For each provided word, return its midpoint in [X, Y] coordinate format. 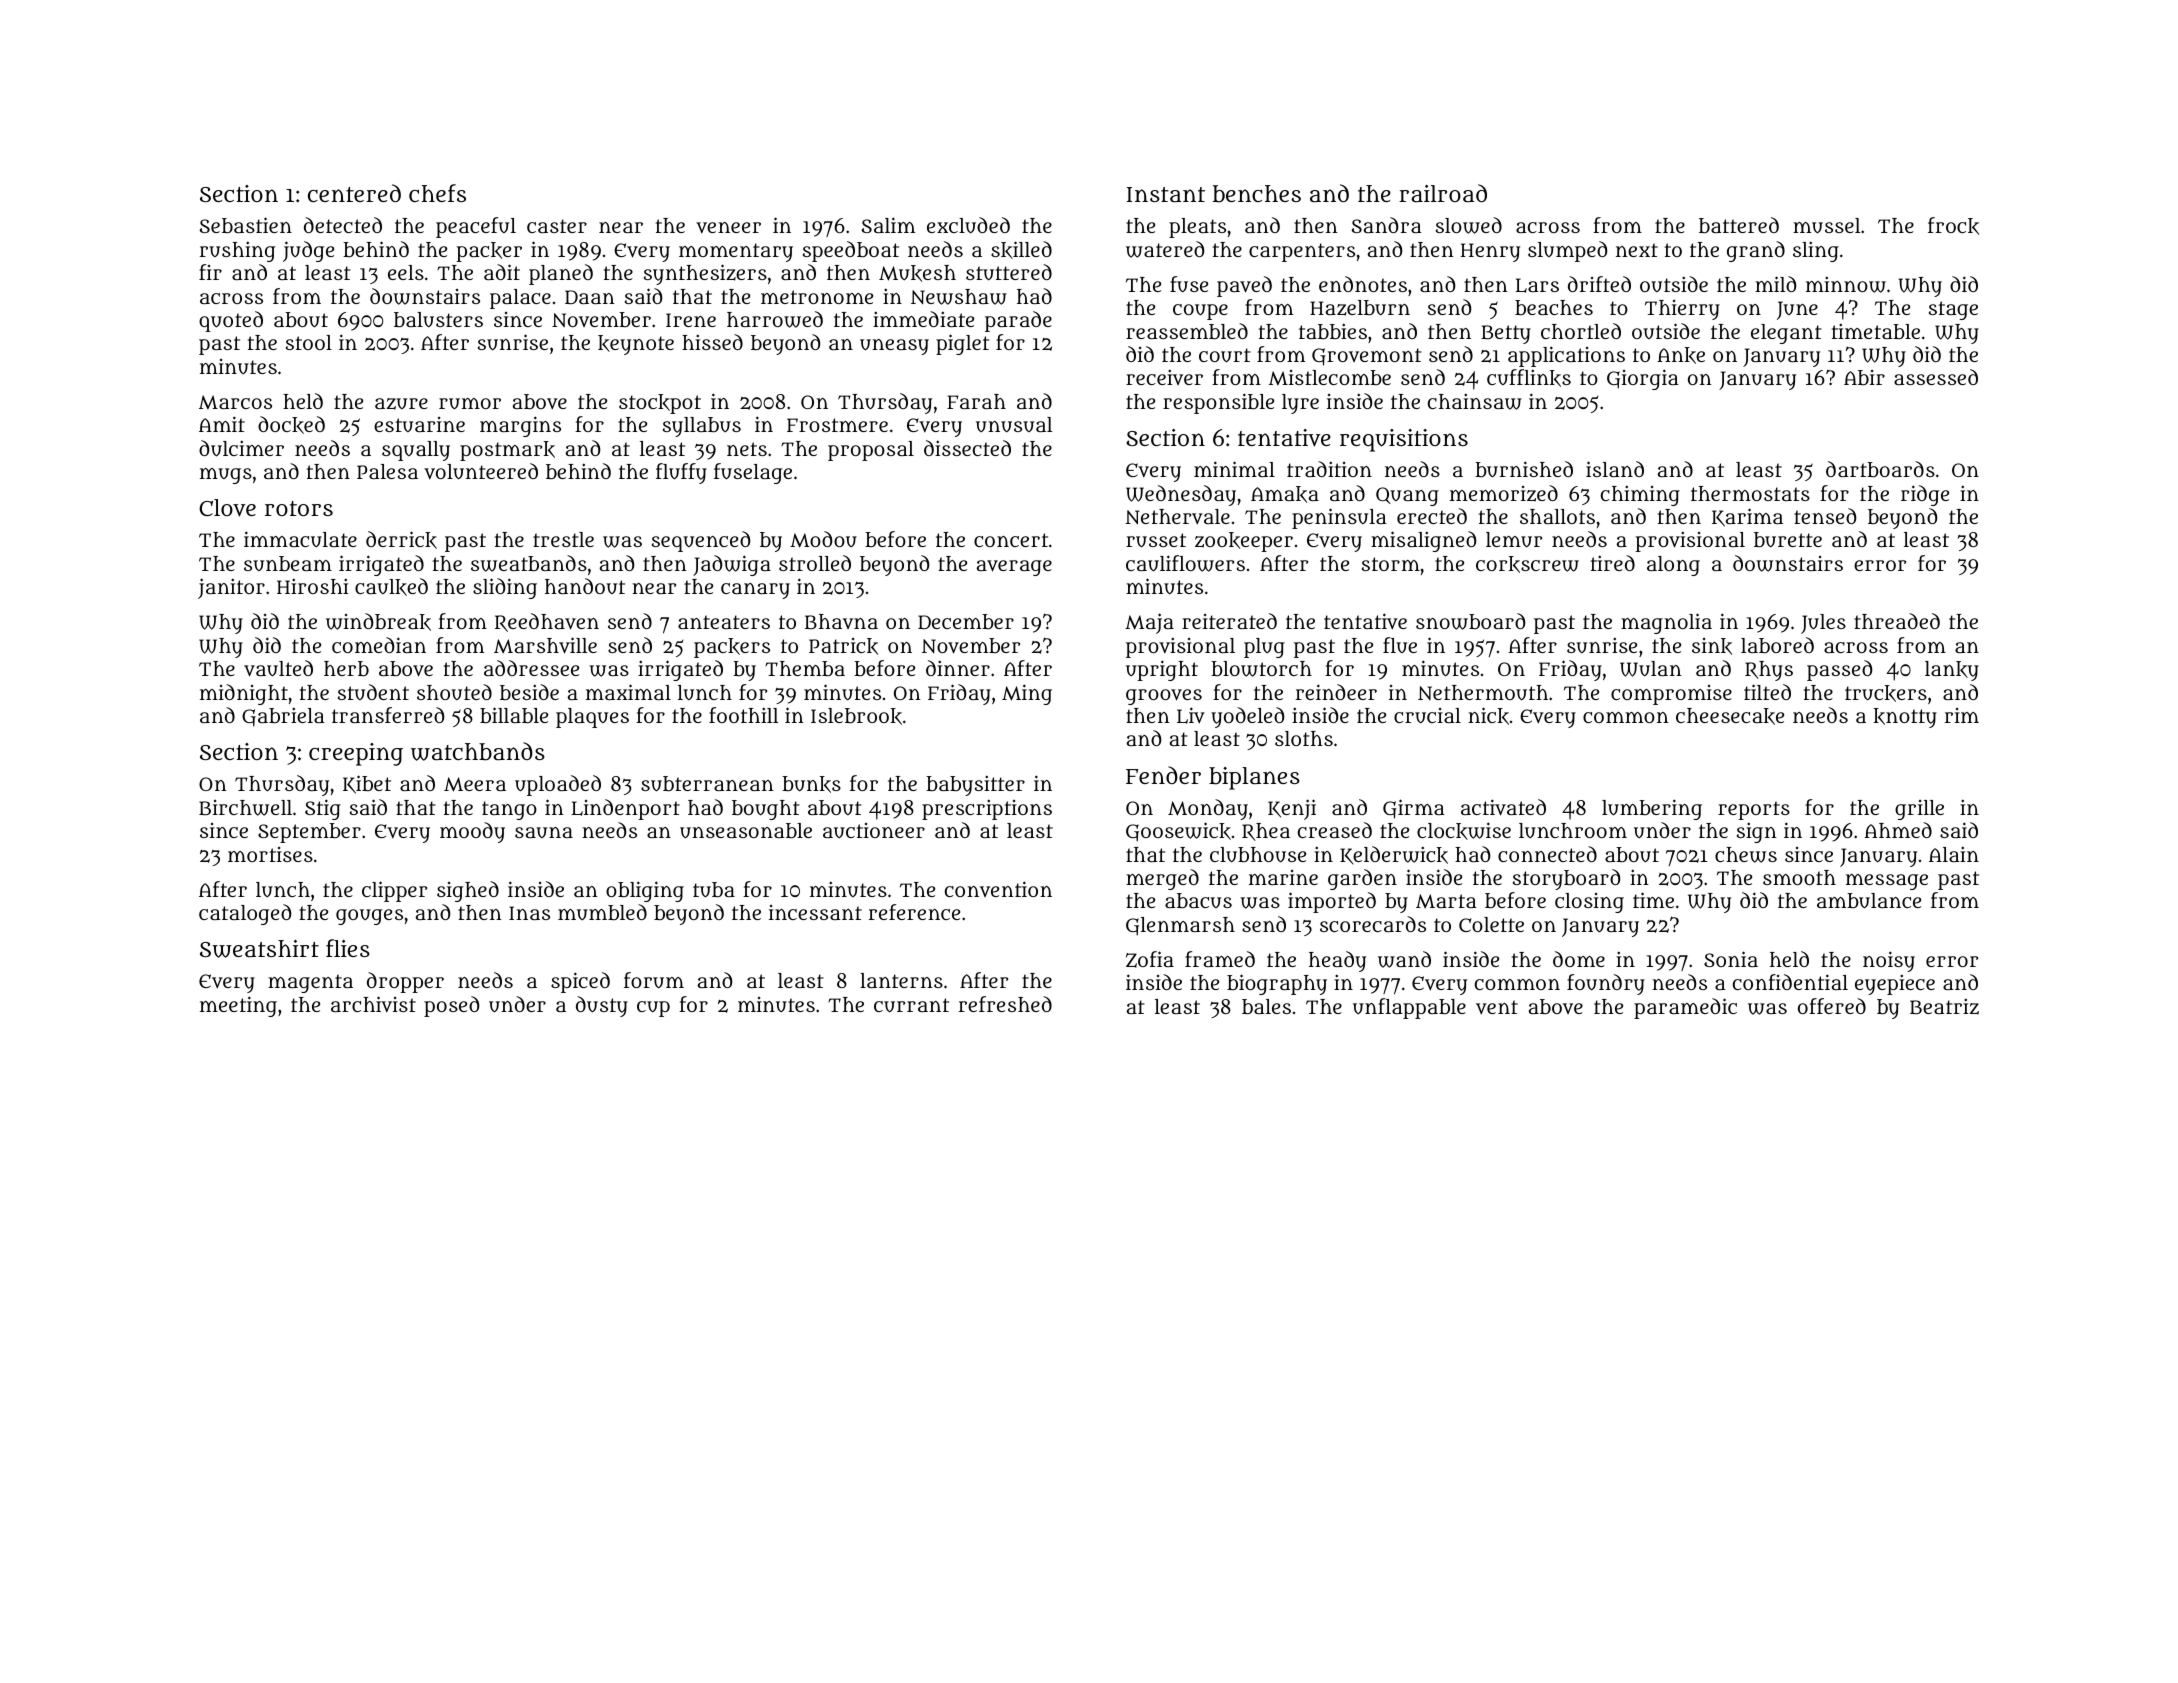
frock [1953, 226]
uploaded [558, 785]
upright [1162, 670]
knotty [1905, 718]
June [1797, 310]
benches [1257, 194]
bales [1266, 1006]
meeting [238, 1006]
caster [557, 226]
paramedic [1685, 1008]
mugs [226, 476]
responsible [1218, 403]
